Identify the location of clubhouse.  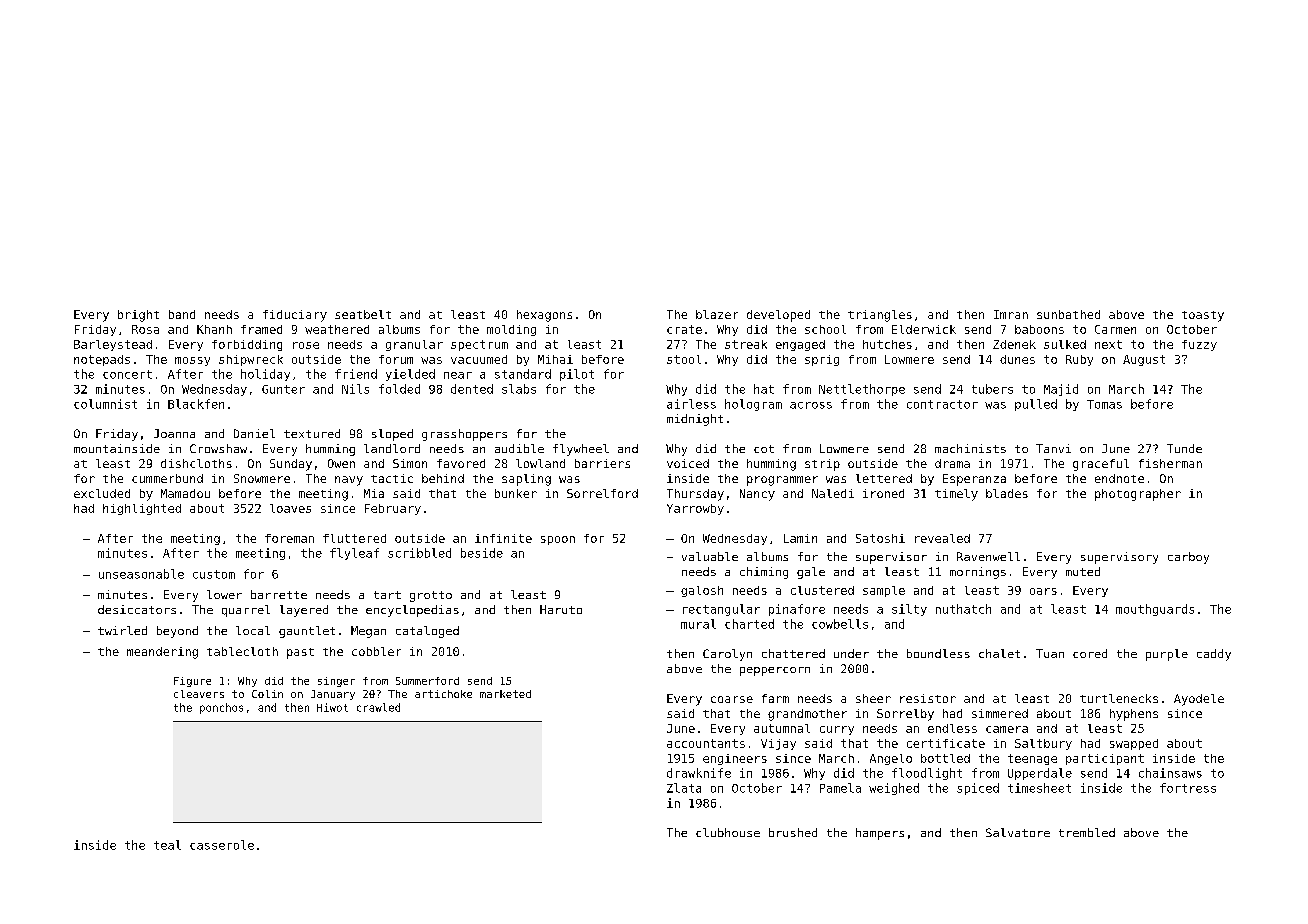
(728, 832).
